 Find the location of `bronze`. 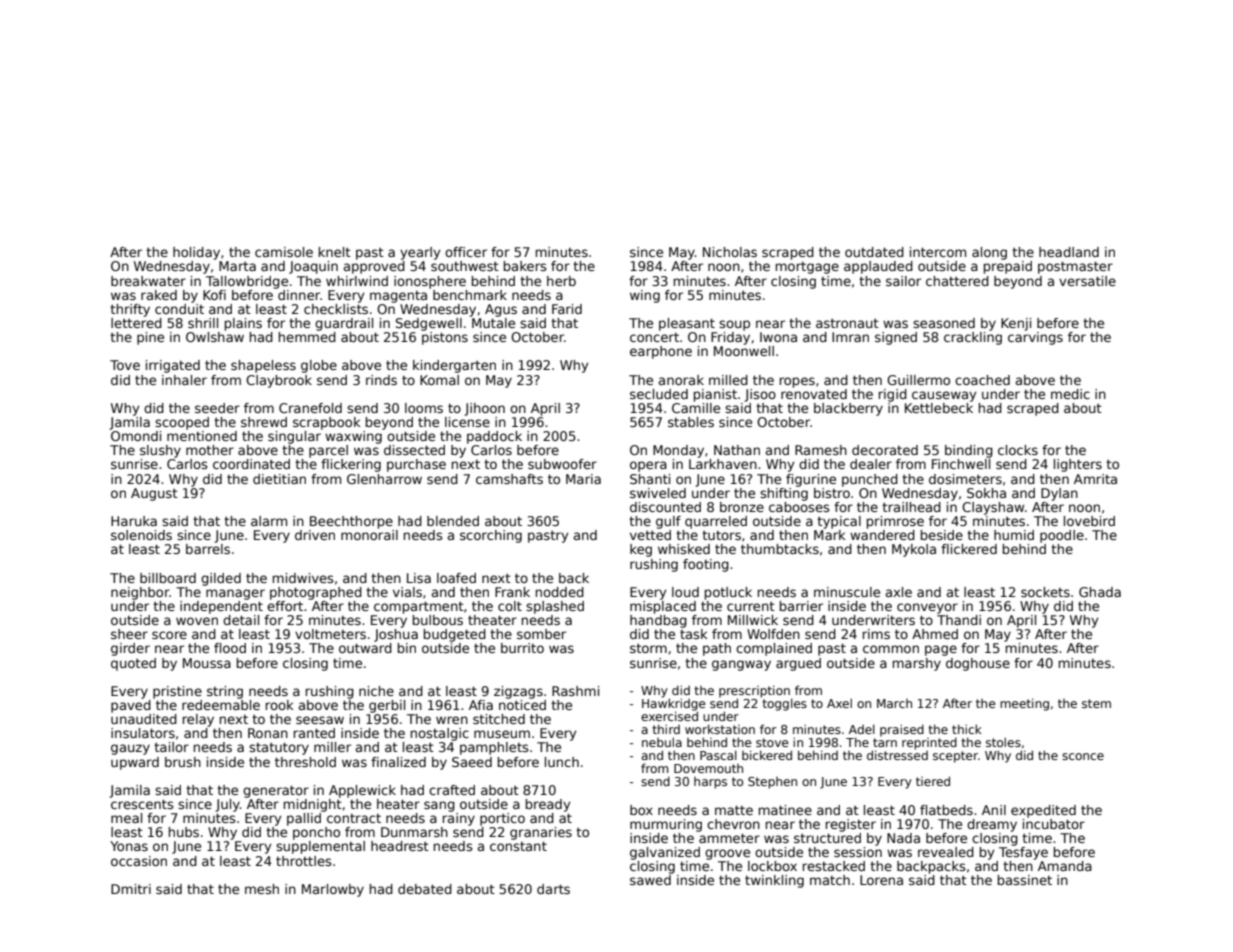

bronze is located at coordinates (742, 507).
